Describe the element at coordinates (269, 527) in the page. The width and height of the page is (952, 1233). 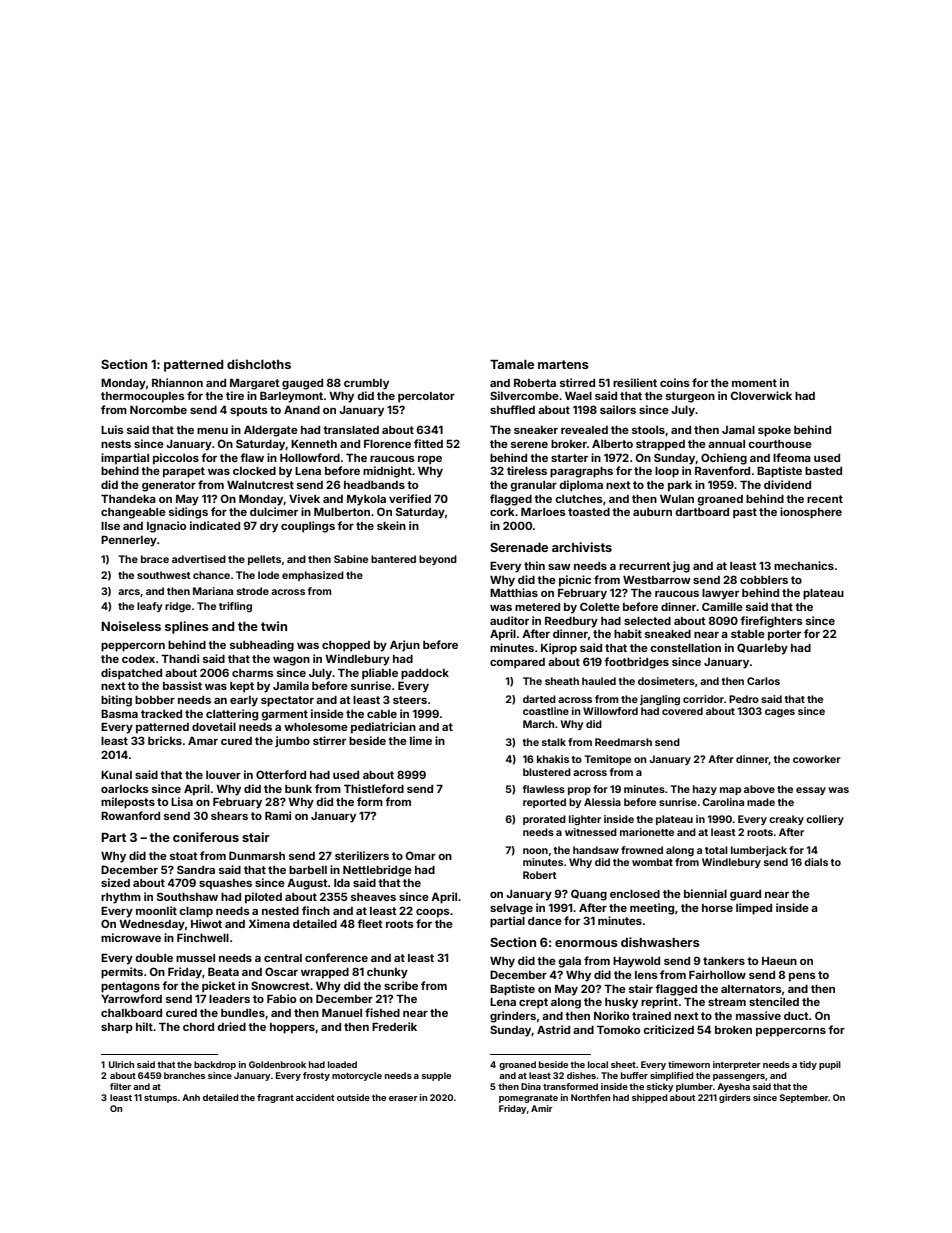
I see `dry` at that location.
